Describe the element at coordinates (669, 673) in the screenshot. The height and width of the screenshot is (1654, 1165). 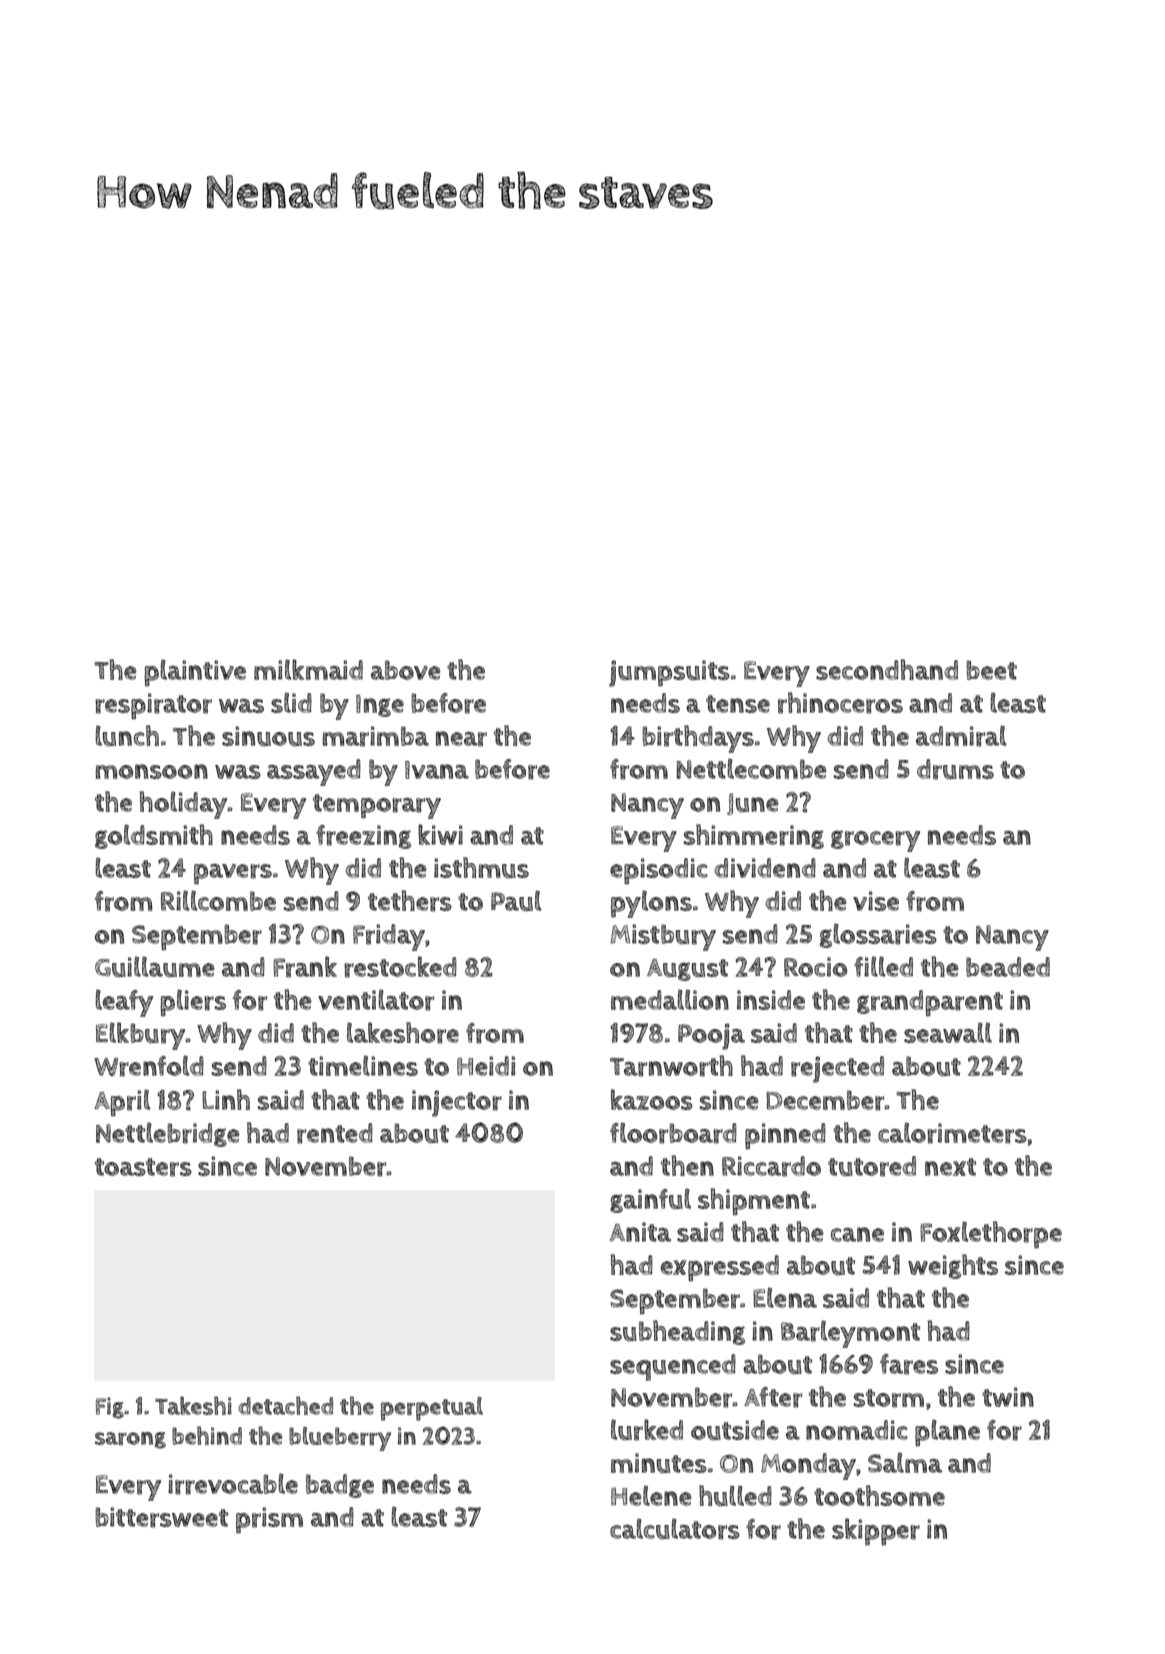
I see `jumpsuits` at that location.
